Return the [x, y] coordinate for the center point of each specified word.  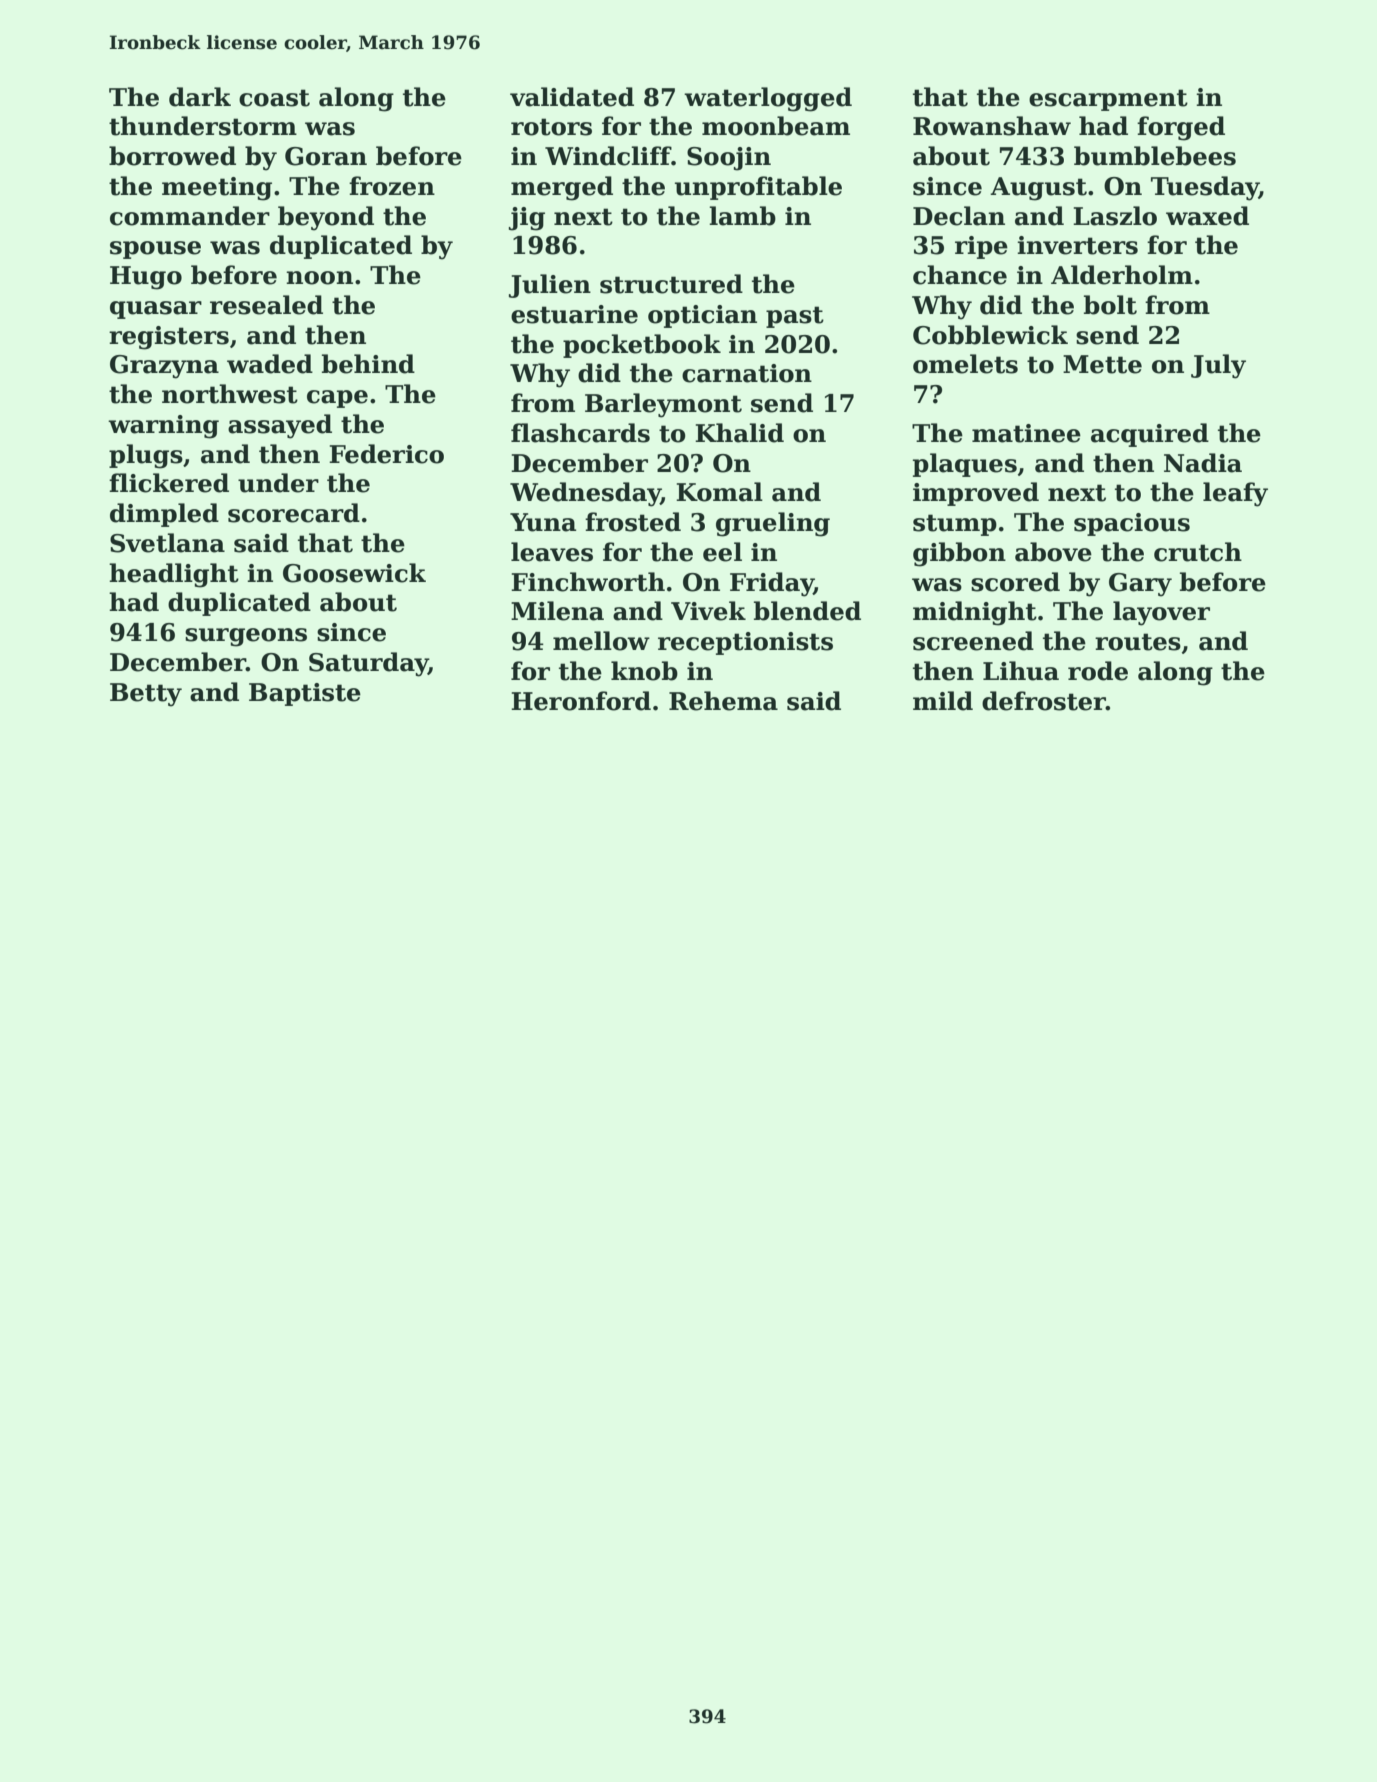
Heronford [581, 701]
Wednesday [585, 494]
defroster [1044, 701]
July [1218, 366]
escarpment [1108, 100]
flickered [169, 483]
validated [572, 97]
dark [200, 97]
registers [169, 338]
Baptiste [305, 694]
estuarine [574, 314]
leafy [1235, 494]
